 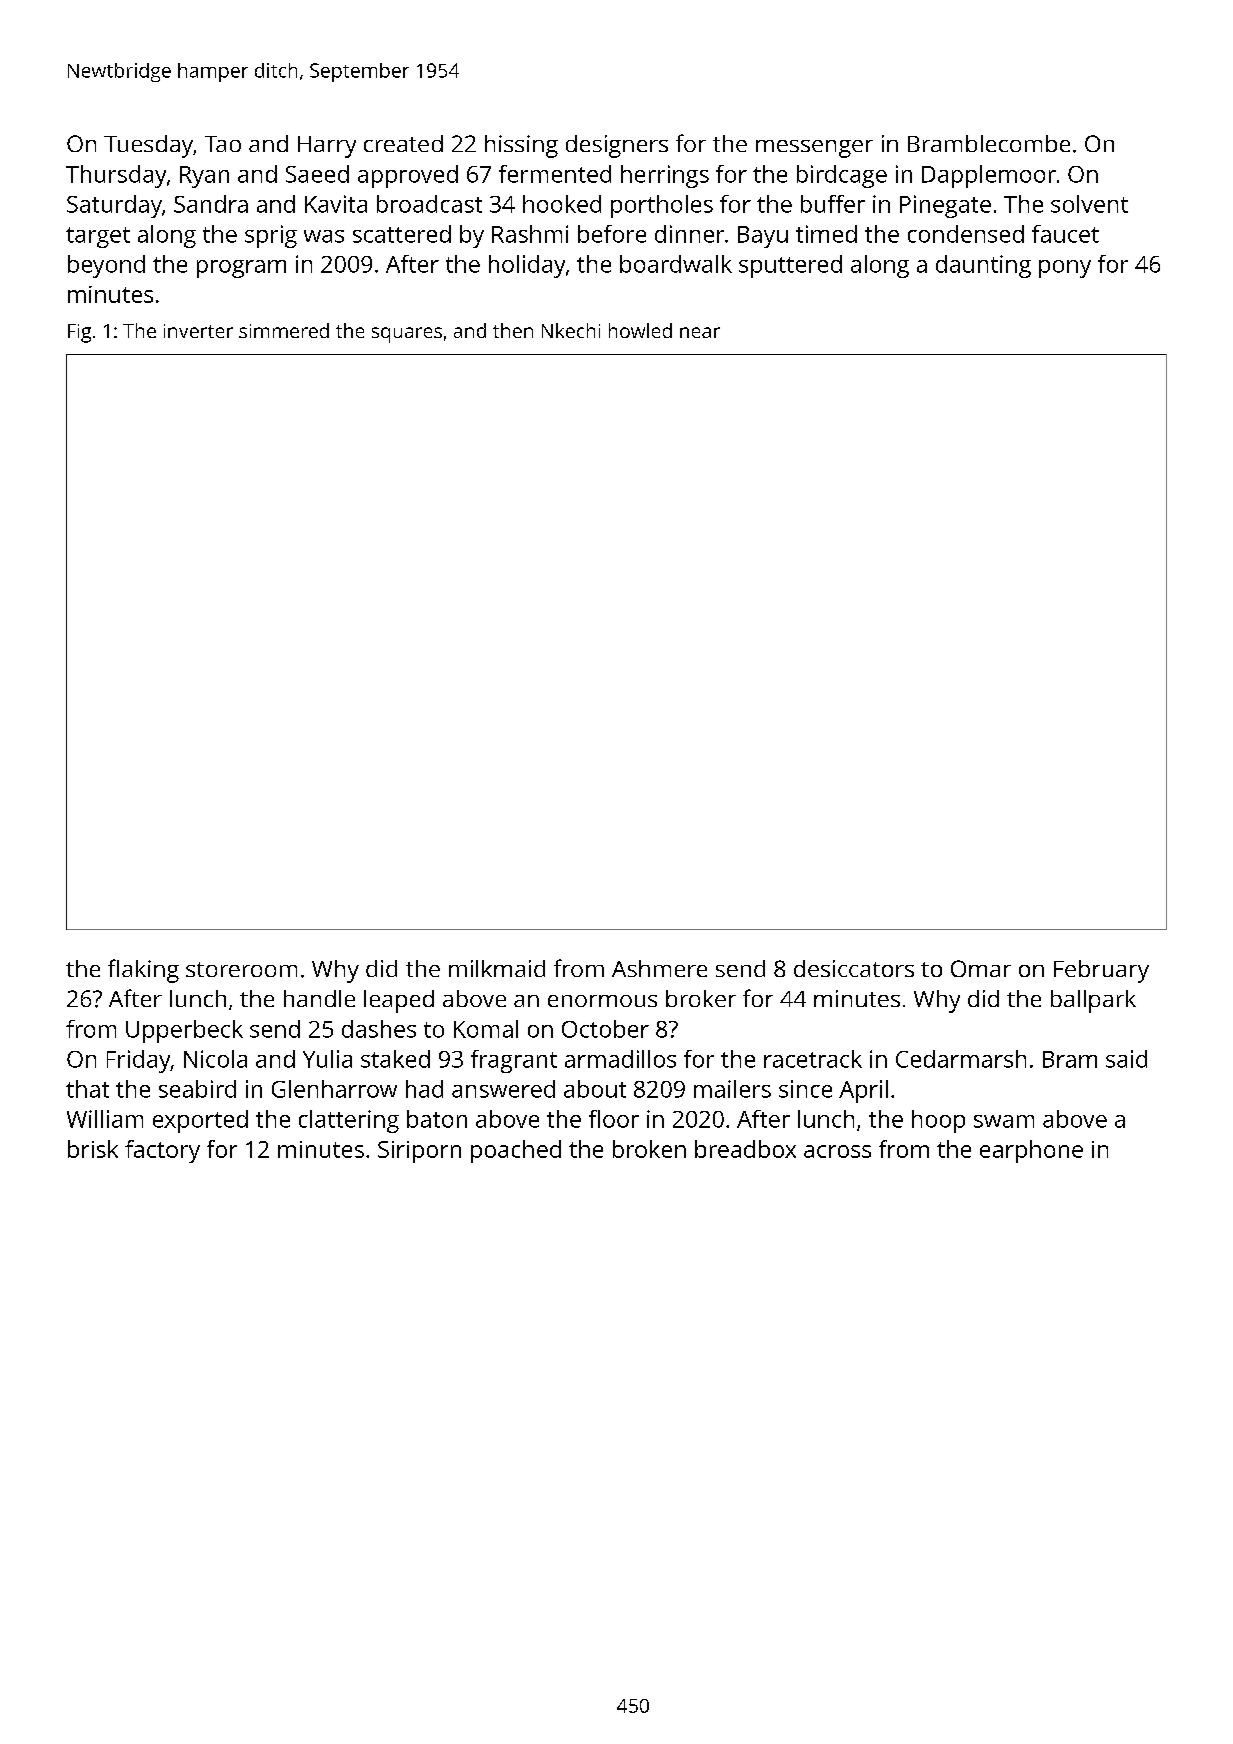 What do you see at coordinates (516, 1151) in the image?
I see `poached` at bounding box center [516, 1151].
